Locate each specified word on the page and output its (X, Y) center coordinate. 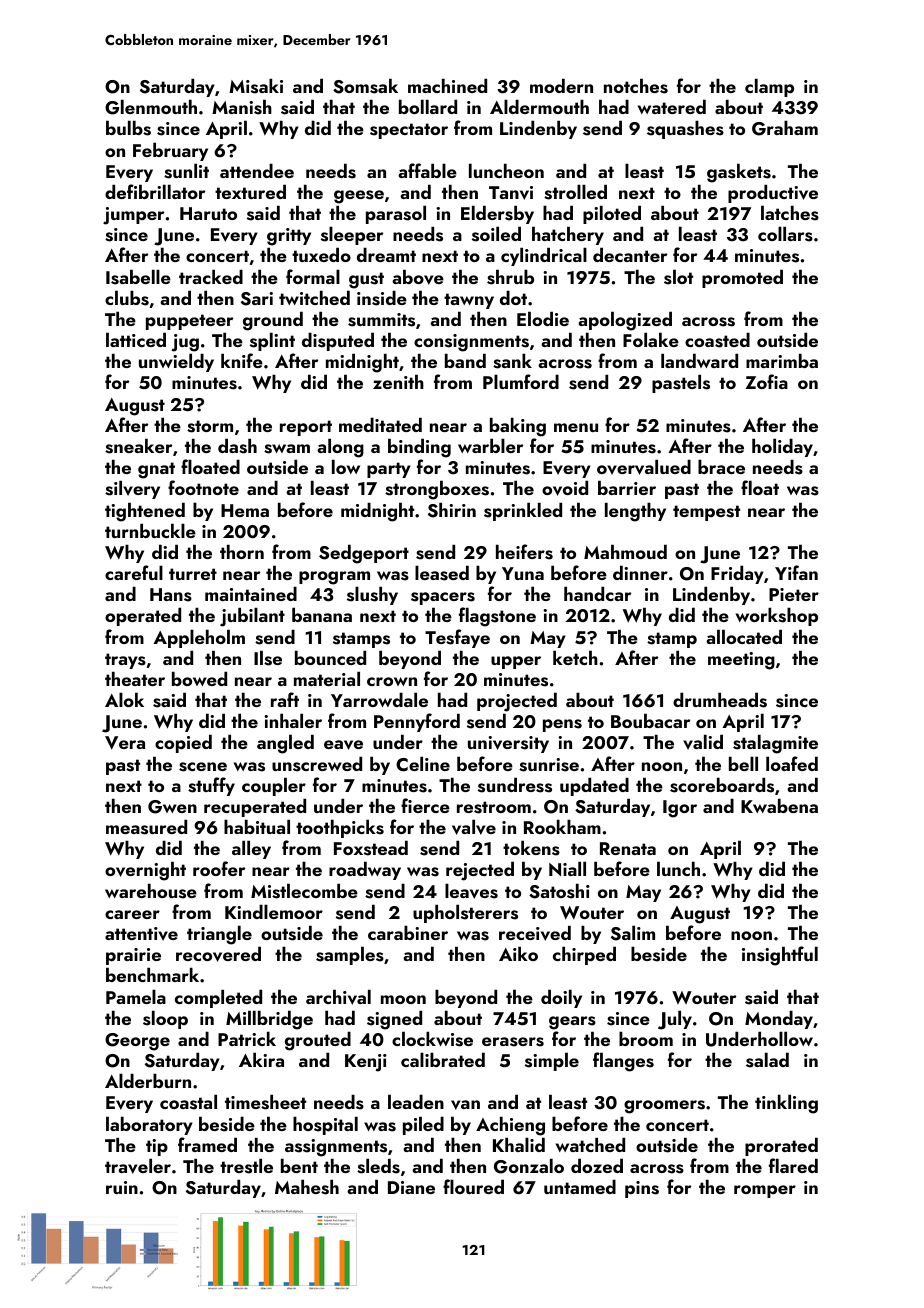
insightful (780, 956)
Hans (171, 595)
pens (562, 725)
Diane (411, 1187)
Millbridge (269, 1020)
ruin (122, 1187)
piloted (612, 214)
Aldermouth (539, 106)
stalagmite (775, 744)
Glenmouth (151, 107)
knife (242, 360)
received (535, 933)
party (389, 470)
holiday (782, 447)
